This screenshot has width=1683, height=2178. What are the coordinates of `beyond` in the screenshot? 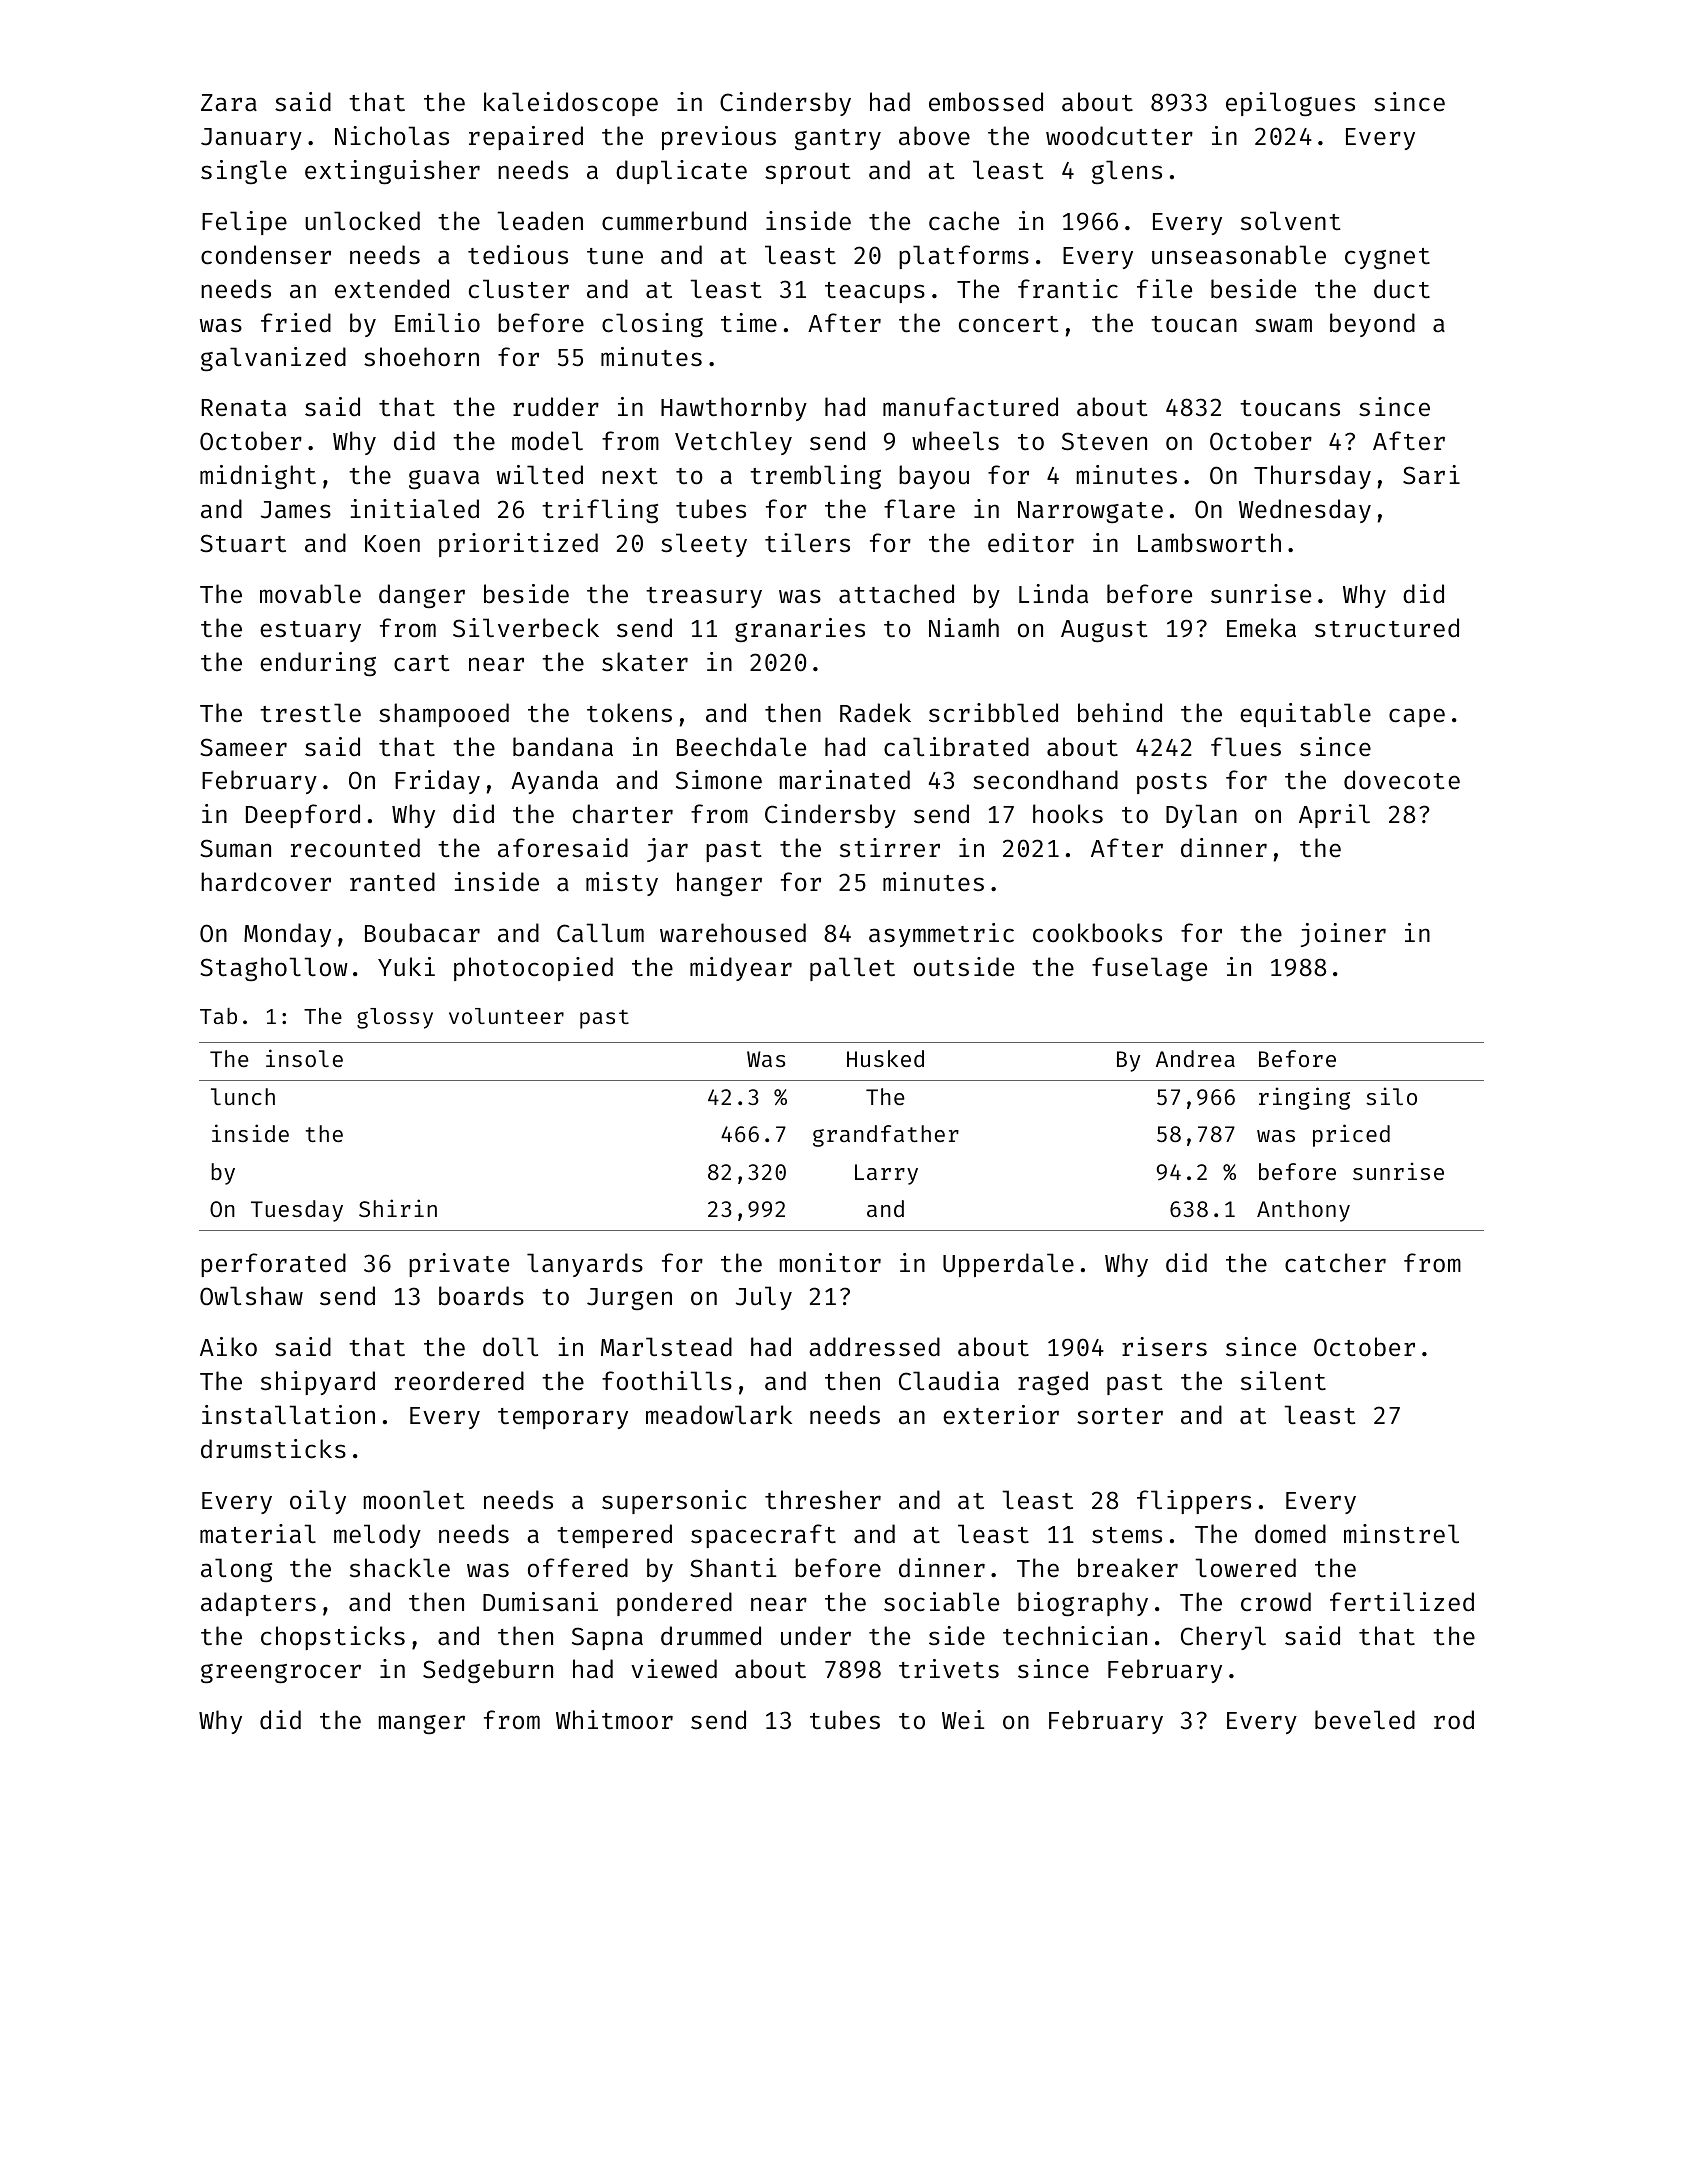 It's located at (1372, 325).
